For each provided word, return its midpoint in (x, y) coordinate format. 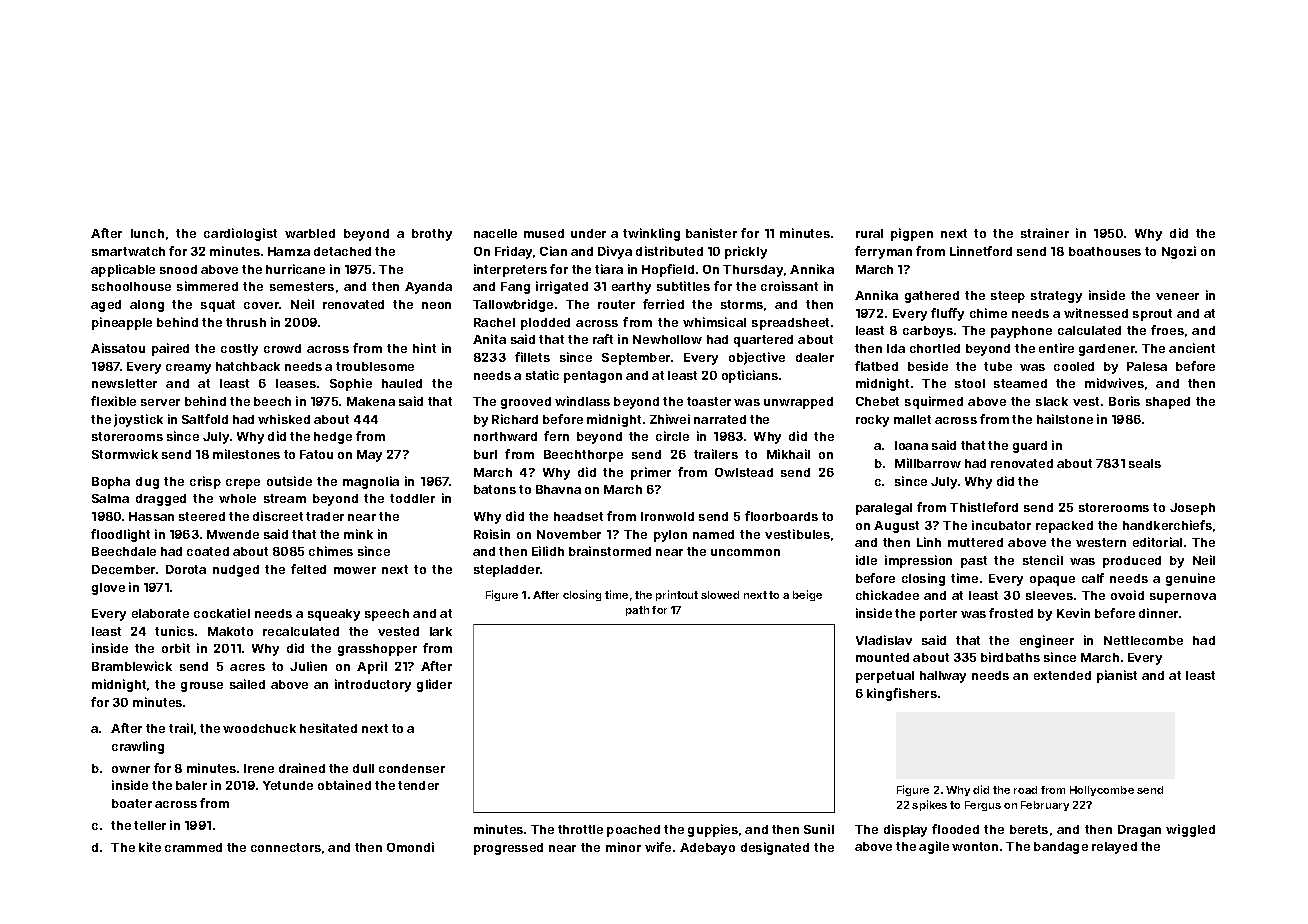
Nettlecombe (1143, 640)
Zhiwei (670, 419)
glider (434, 685)
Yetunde (288, 785)
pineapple (122, 323)
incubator (1001, 525)
